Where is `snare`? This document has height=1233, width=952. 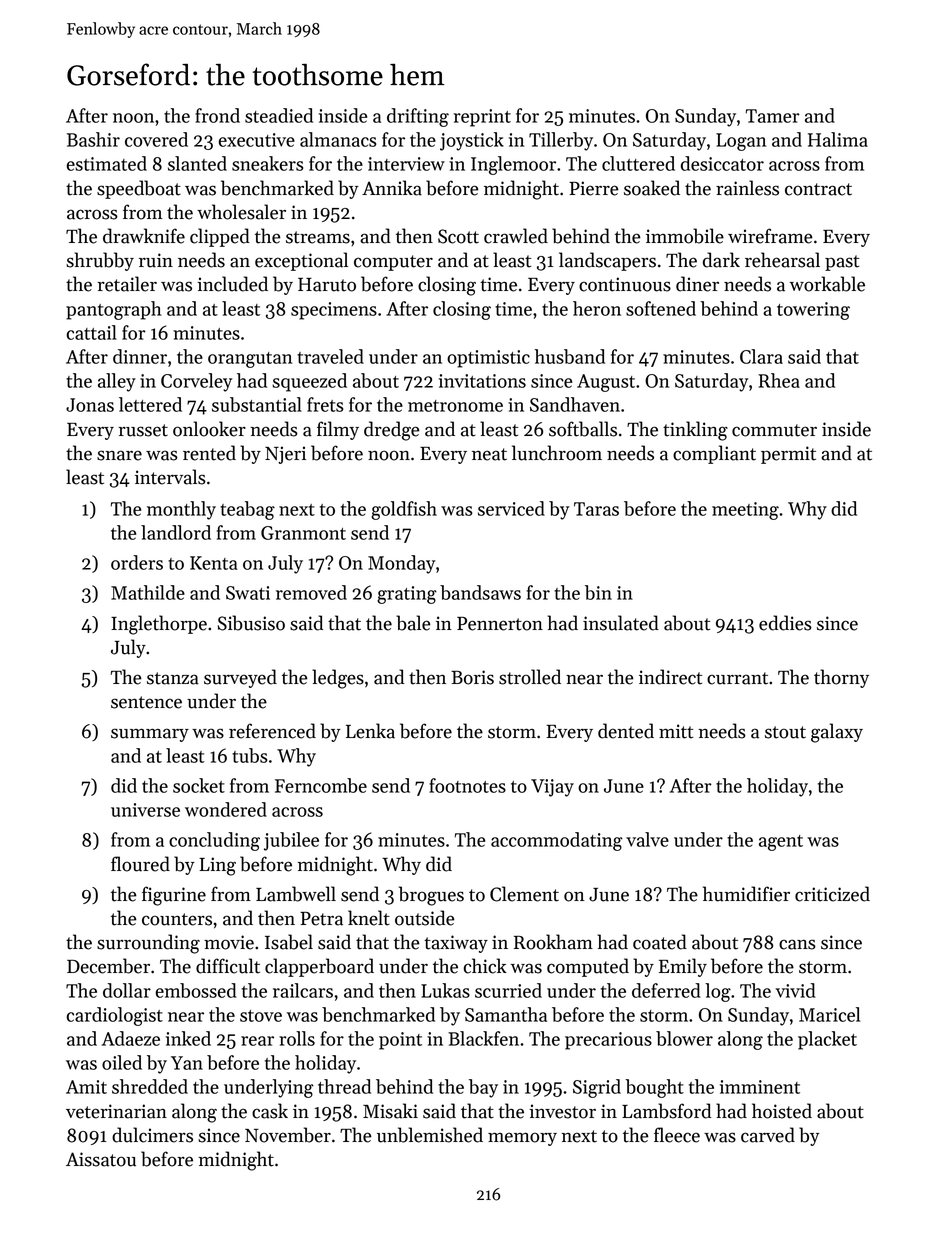 snare is located at coordinates (119, 455).
